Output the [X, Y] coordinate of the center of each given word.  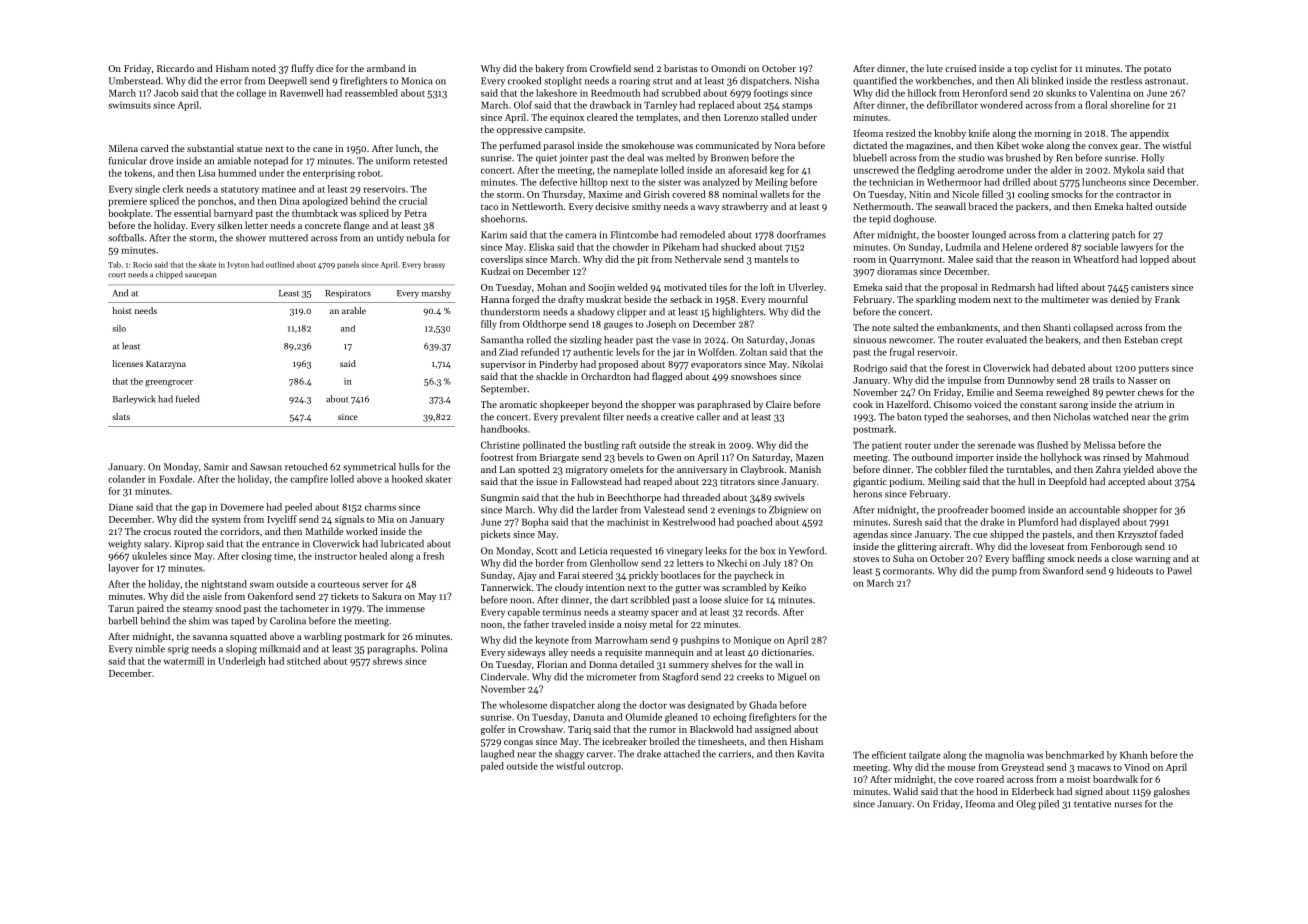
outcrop [604, 768]
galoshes [1172, 792]
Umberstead [134, 81]
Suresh [907, 522]
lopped [1154, 260]
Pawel [1179, 571]
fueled [187, 399]
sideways [527, 653]
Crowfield [610, 68]
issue [546, 481]
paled [492, 767]
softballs [126, 238]
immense [405, 608]
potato [1157, 70]
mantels [771, 259]
